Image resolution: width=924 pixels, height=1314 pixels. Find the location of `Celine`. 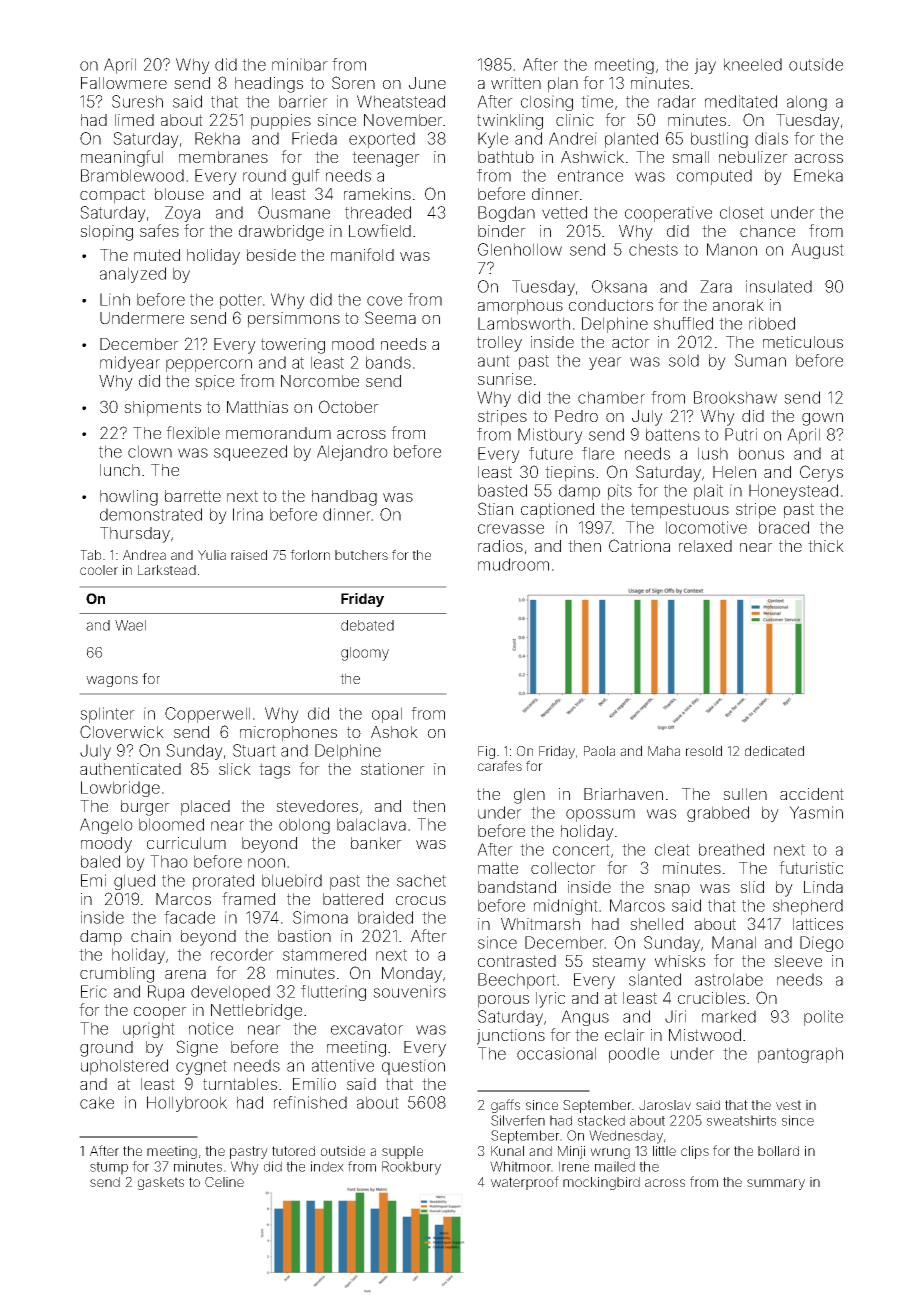

Celine is located at coordinates (224, 1182).
